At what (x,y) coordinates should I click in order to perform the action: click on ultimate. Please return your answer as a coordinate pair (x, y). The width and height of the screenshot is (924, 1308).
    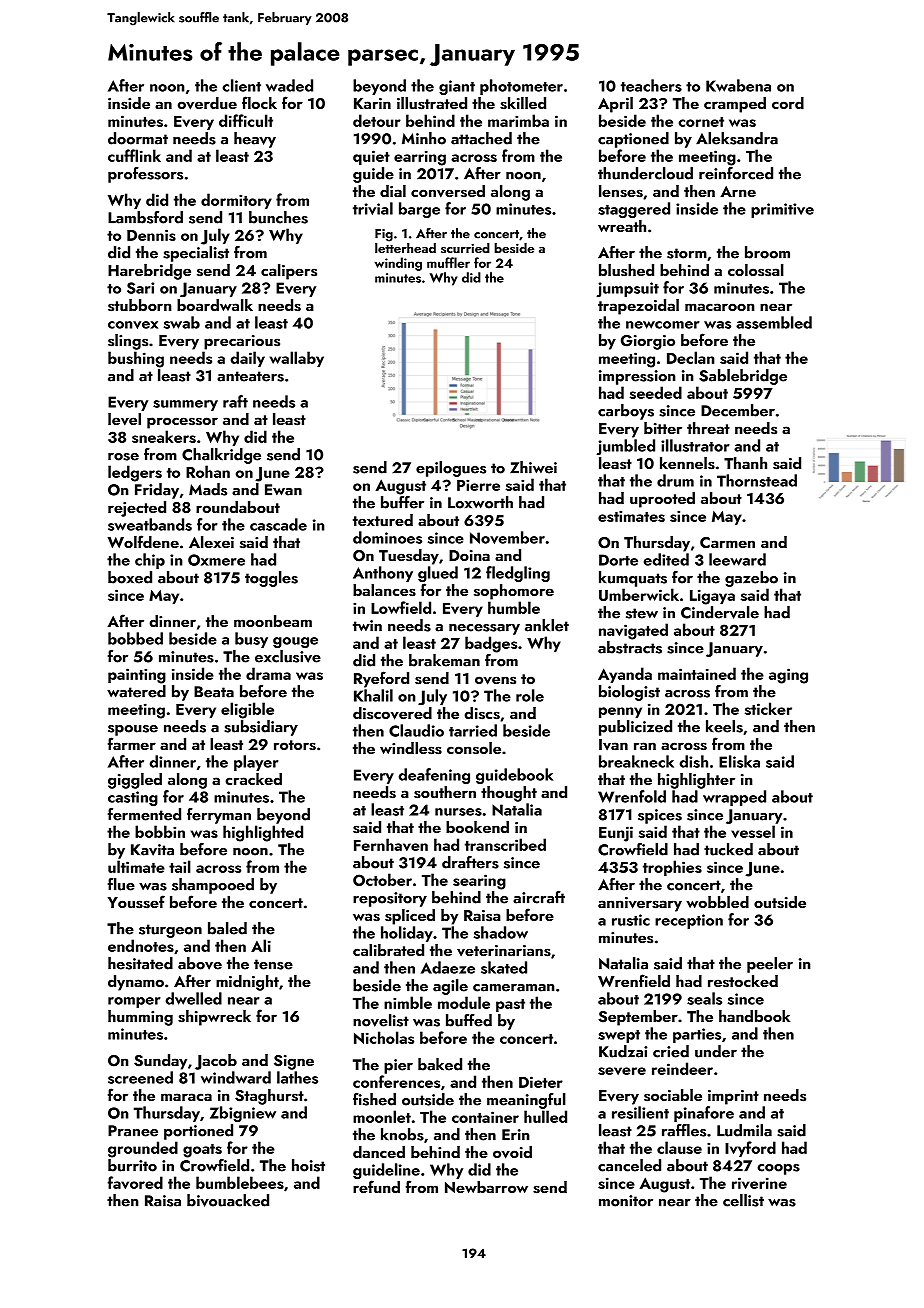
    Looking at the image, I should click on (136, 866).
